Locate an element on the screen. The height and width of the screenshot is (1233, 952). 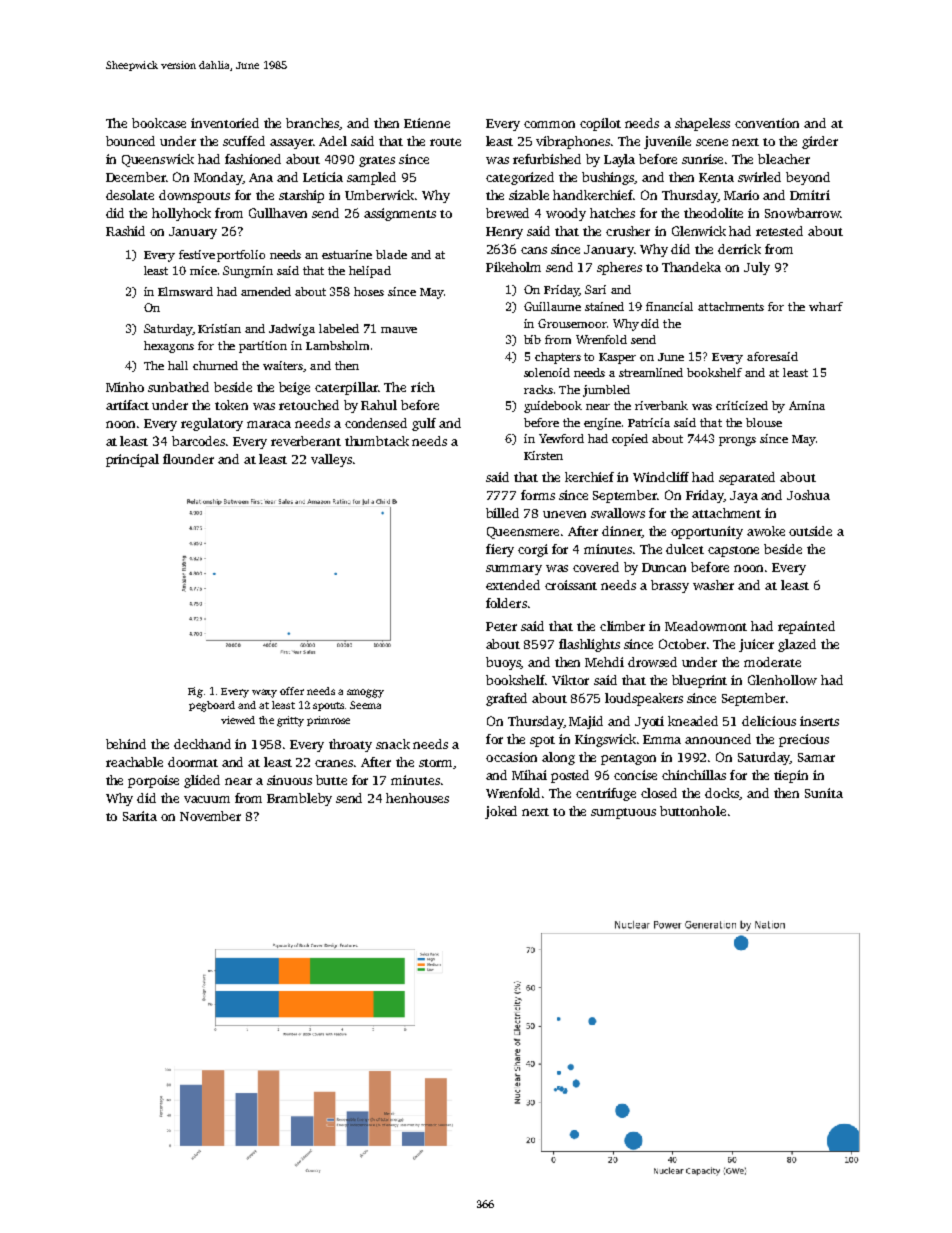
Elmsward is located at coordinates (185, 291).
